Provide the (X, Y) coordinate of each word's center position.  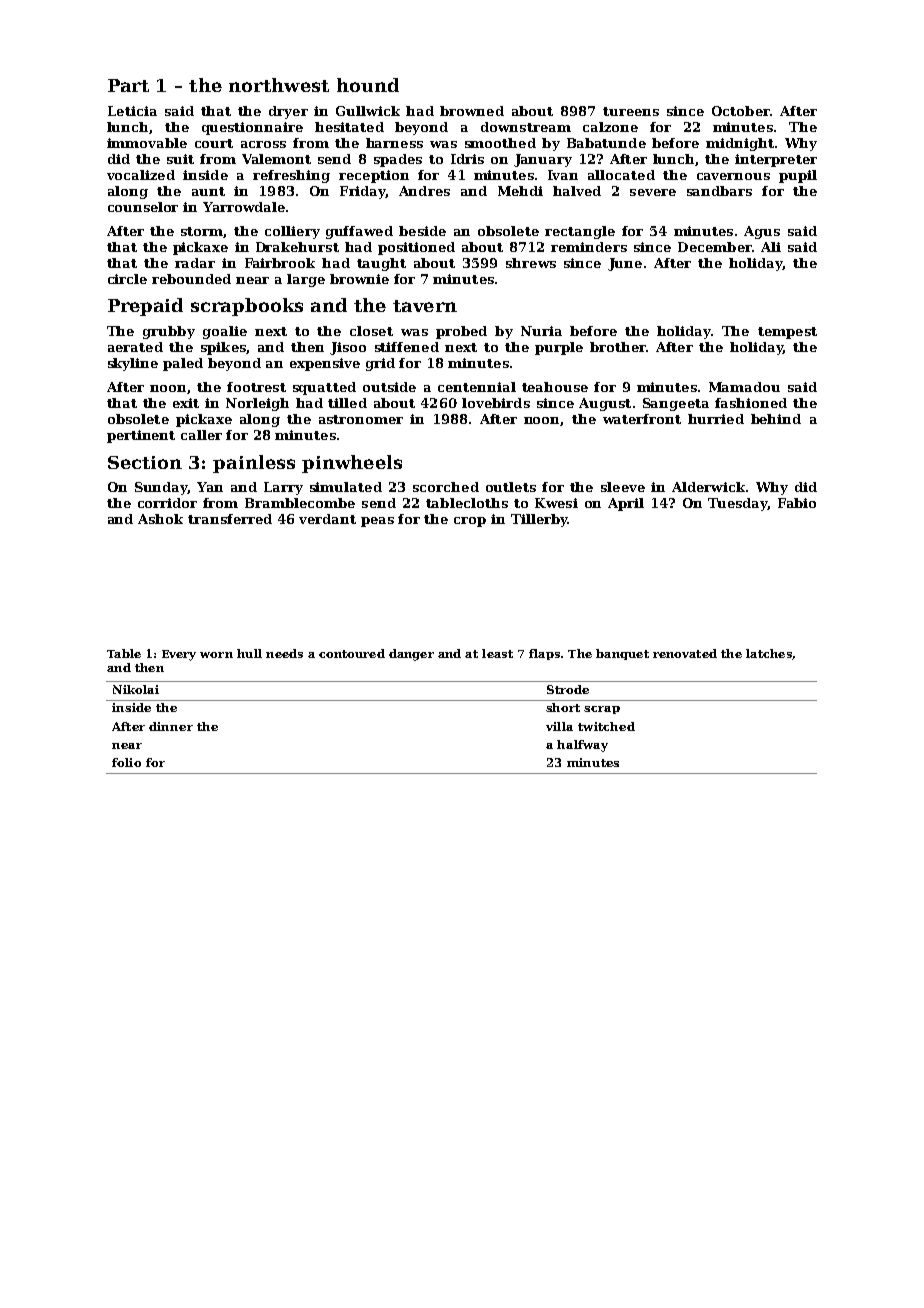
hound (368, 85)
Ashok (160, 519)
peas (377, 522)
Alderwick (708, 487)
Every (179, 655)
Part (128, 85)
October (741, 111)
